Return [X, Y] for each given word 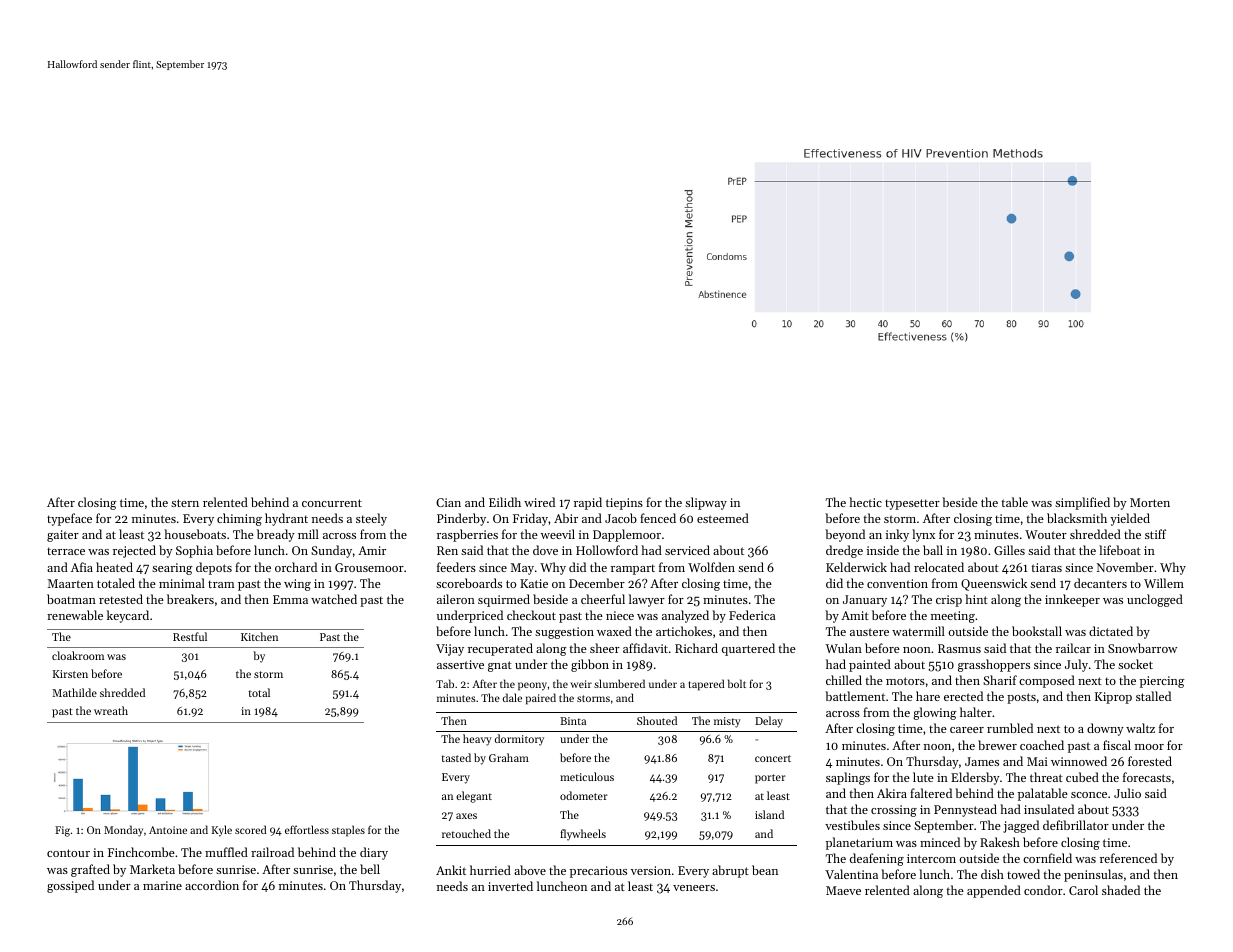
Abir [566, 518]
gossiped [70, 886]
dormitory [519, 740]
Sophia [194, 551]
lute [923, 777]
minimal [182, 583]
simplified [1082, 503]
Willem [1164, 583]
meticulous [587, 776]
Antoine [168, 830]
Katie [534, 583]
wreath [111, 710]
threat [1046, 777]
